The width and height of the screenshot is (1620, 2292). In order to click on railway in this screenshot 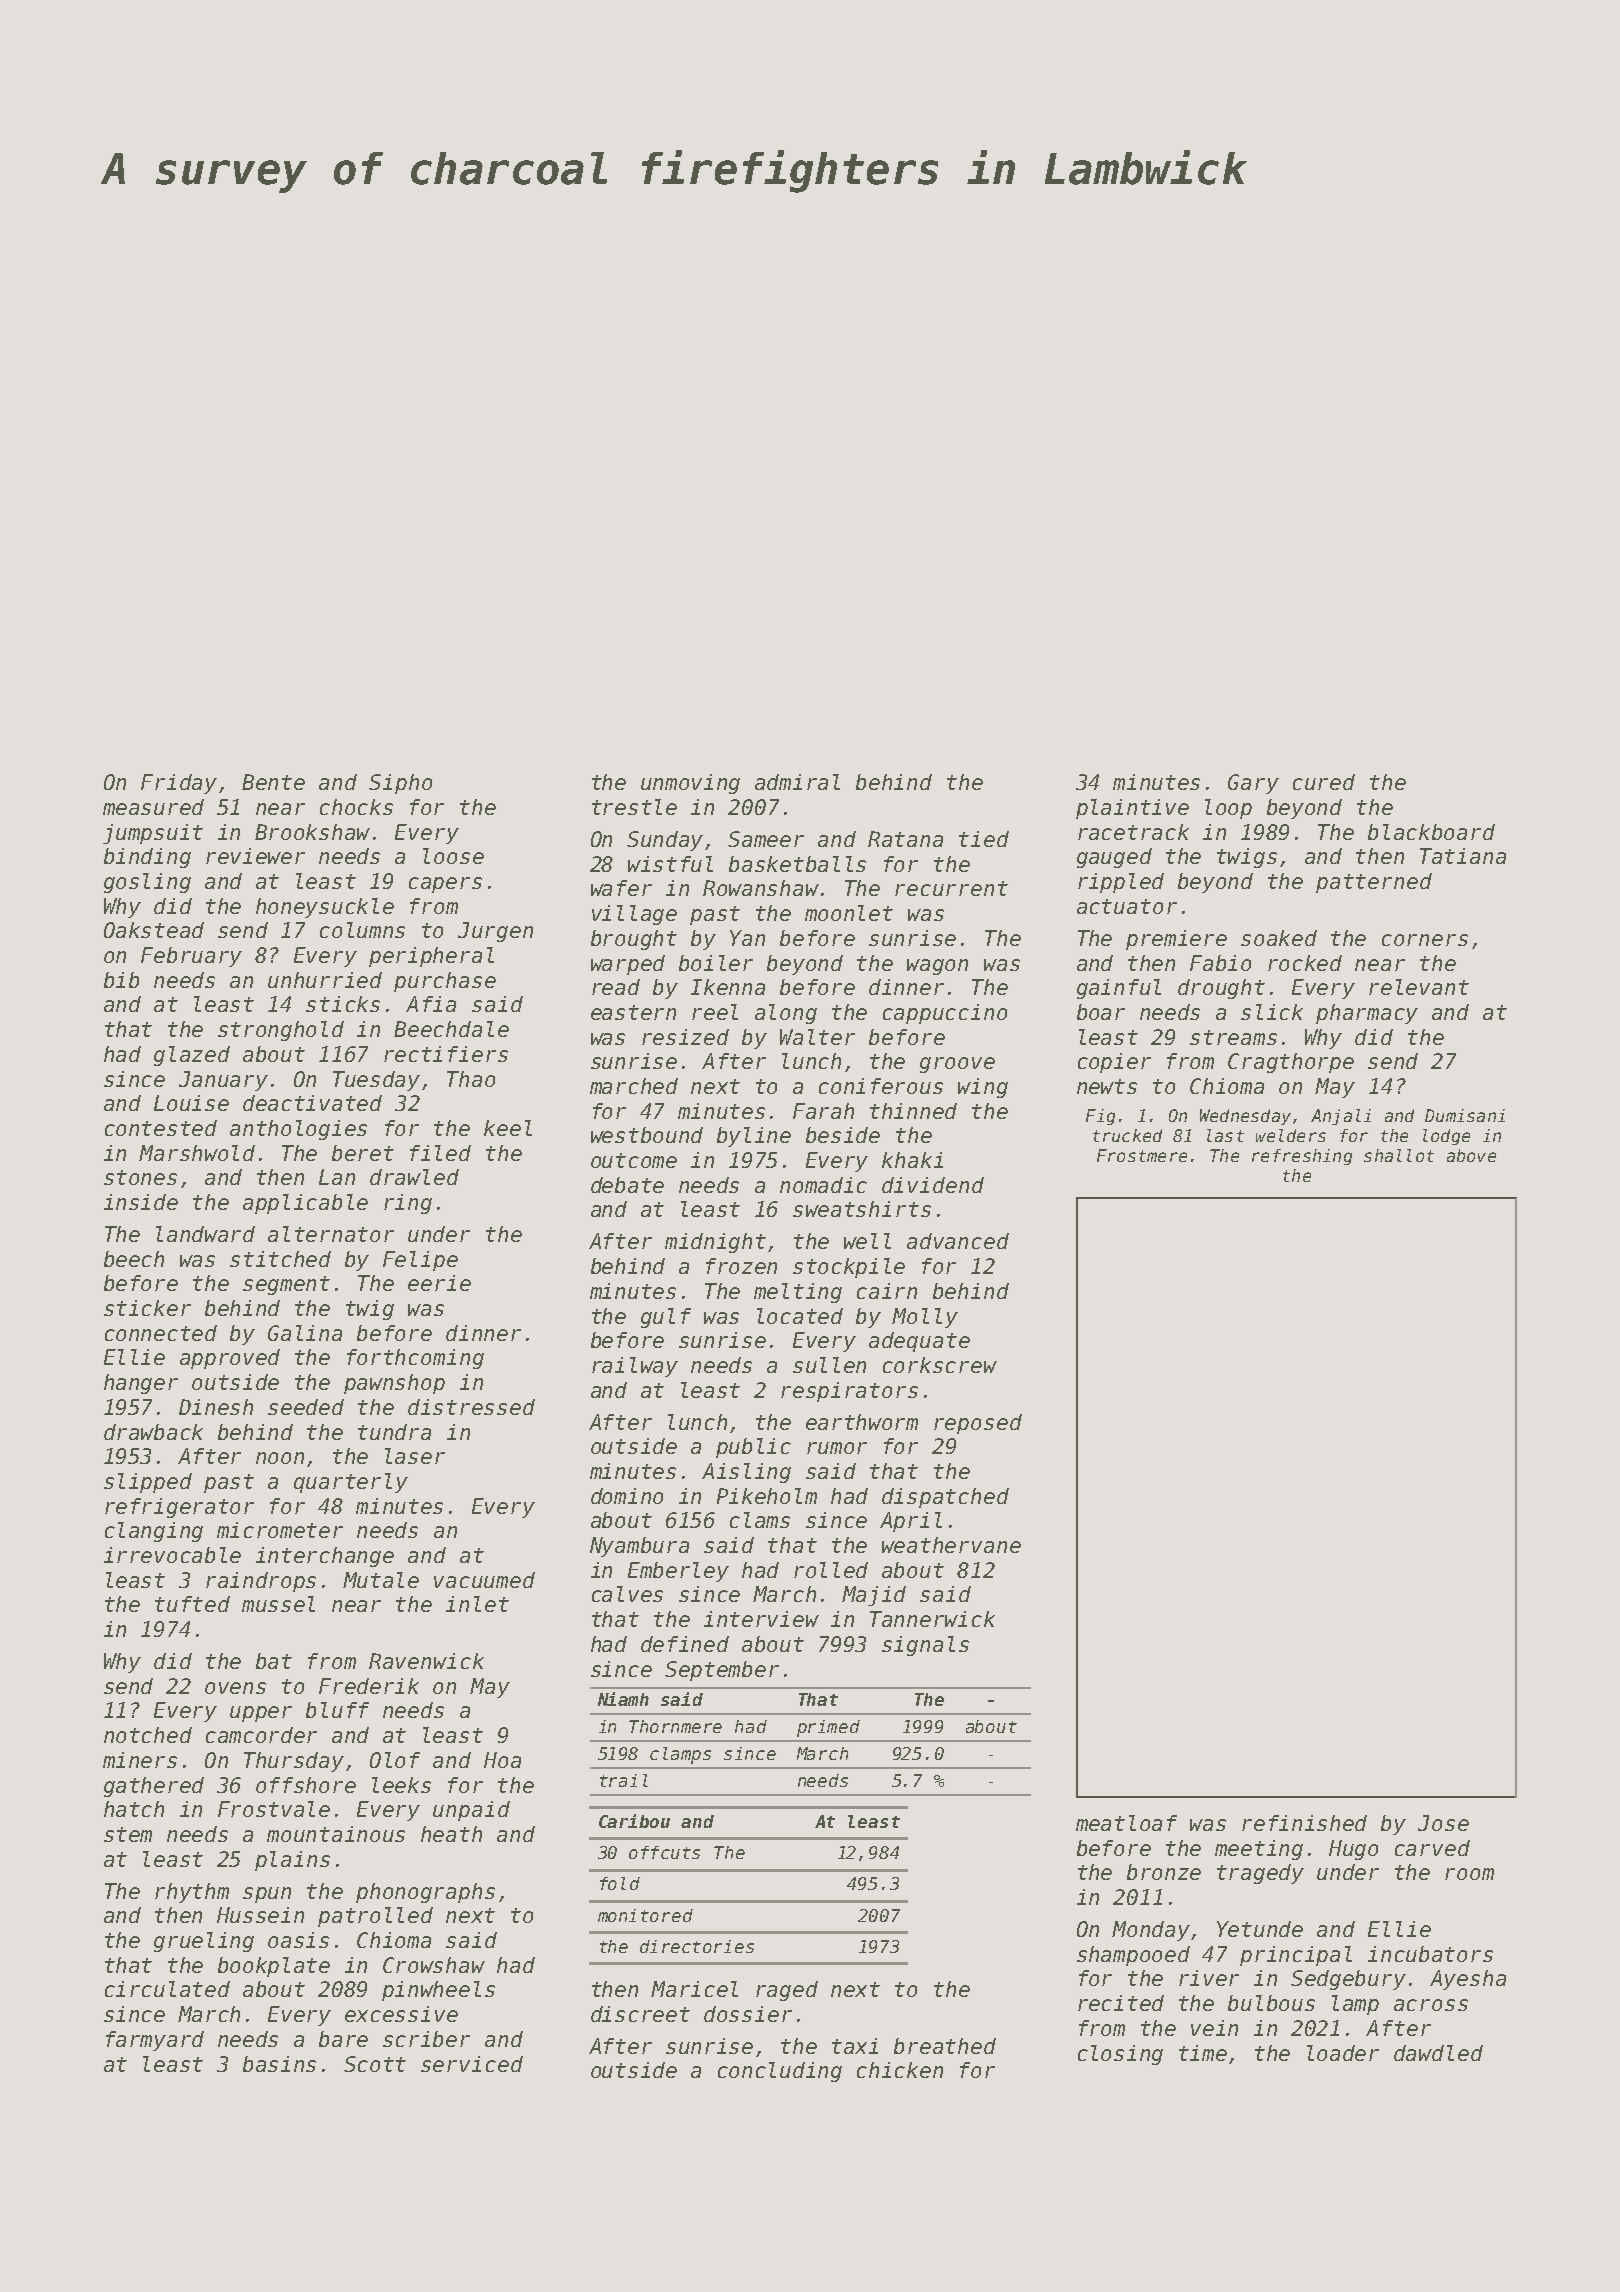, I will do `click(635, 1367)`.
